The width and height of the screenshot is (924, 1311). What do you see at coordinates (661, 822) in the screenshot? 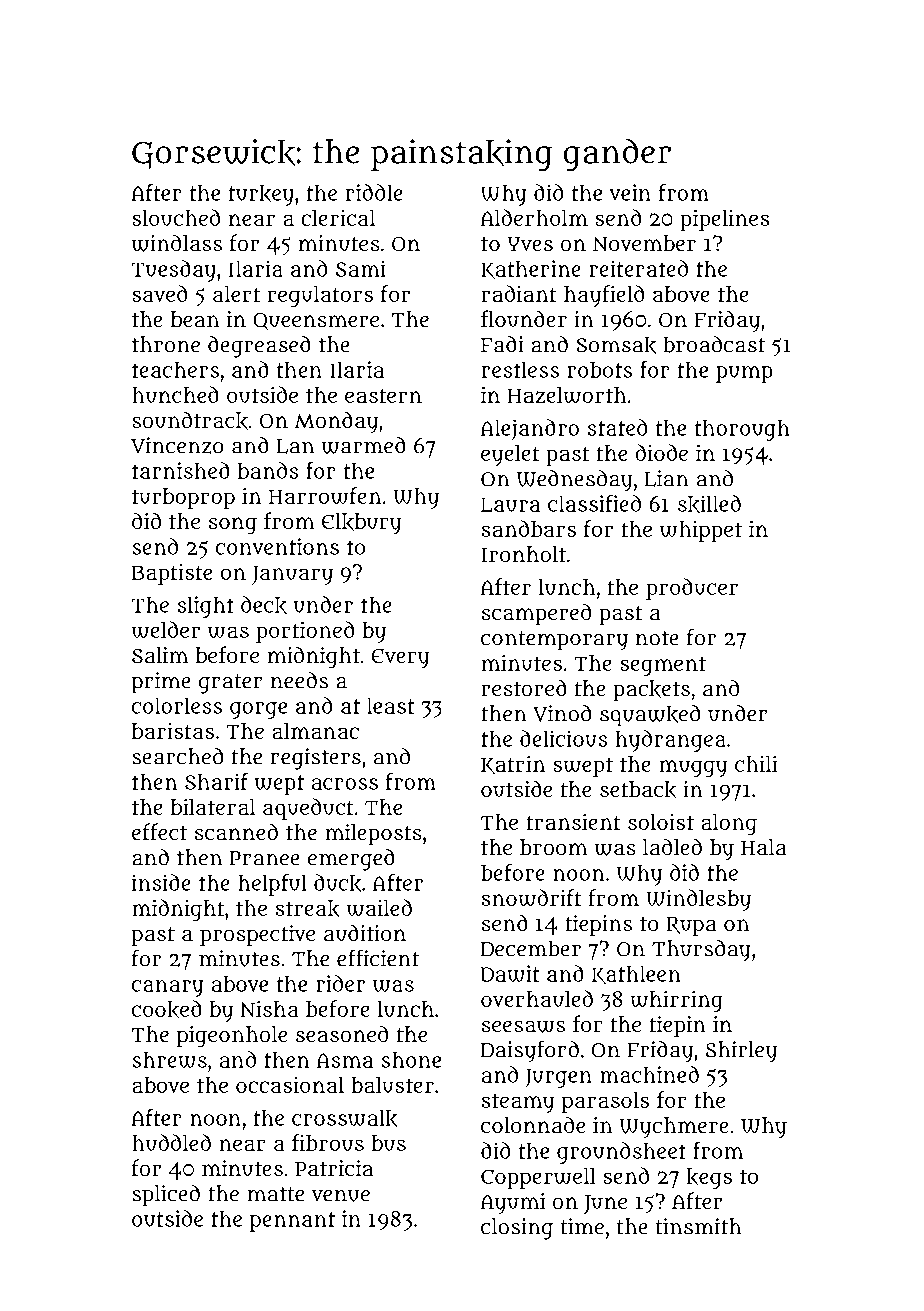
I see `soloist` at bounding box center [661, 822].
